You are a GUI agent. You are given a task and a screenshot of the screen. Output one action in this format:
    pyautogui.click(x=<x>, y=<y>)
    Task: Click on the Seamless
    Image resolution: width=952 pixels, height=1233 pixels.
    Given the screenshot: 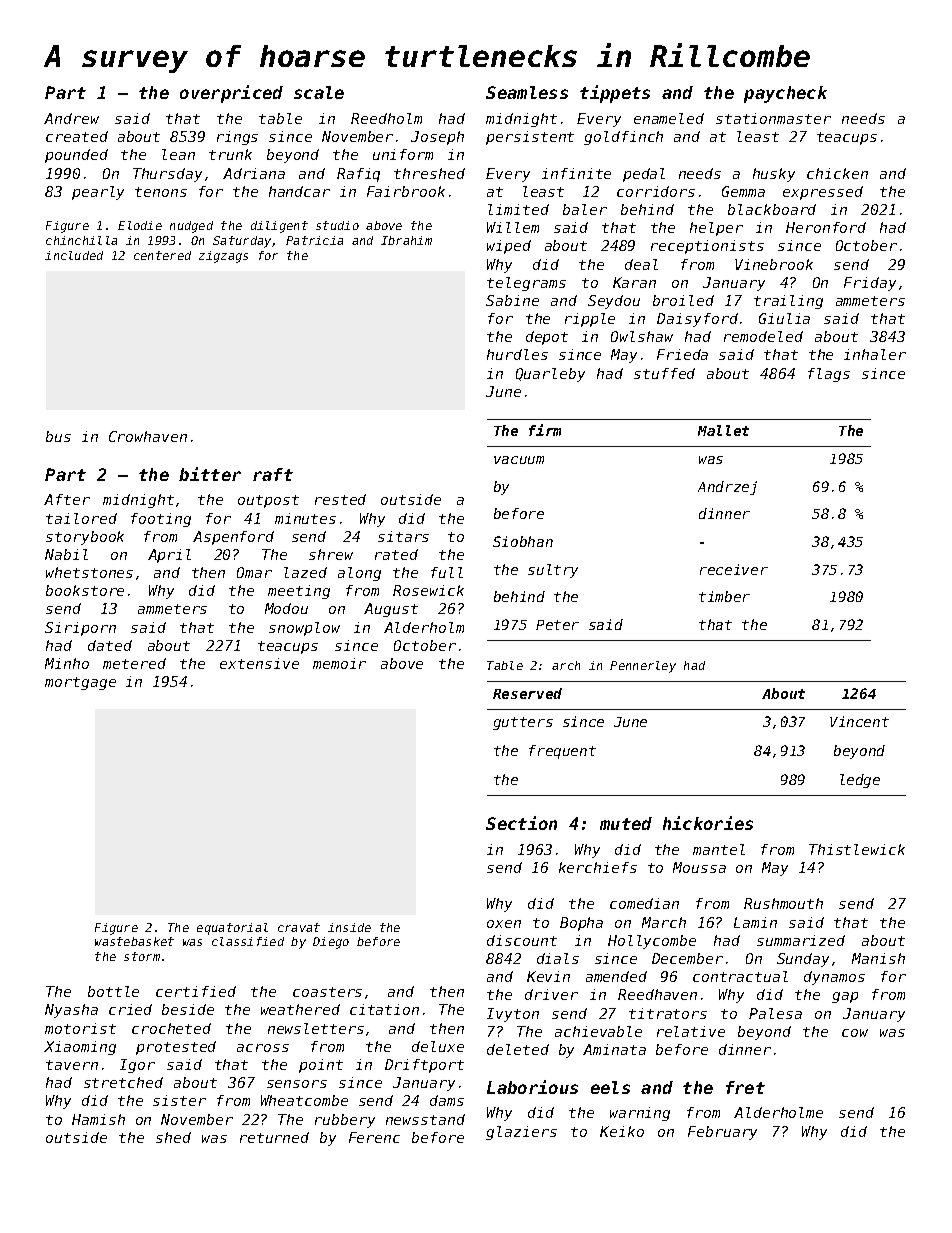 What is the action you would take?
    pyautogui.click(x=527, y=92)
